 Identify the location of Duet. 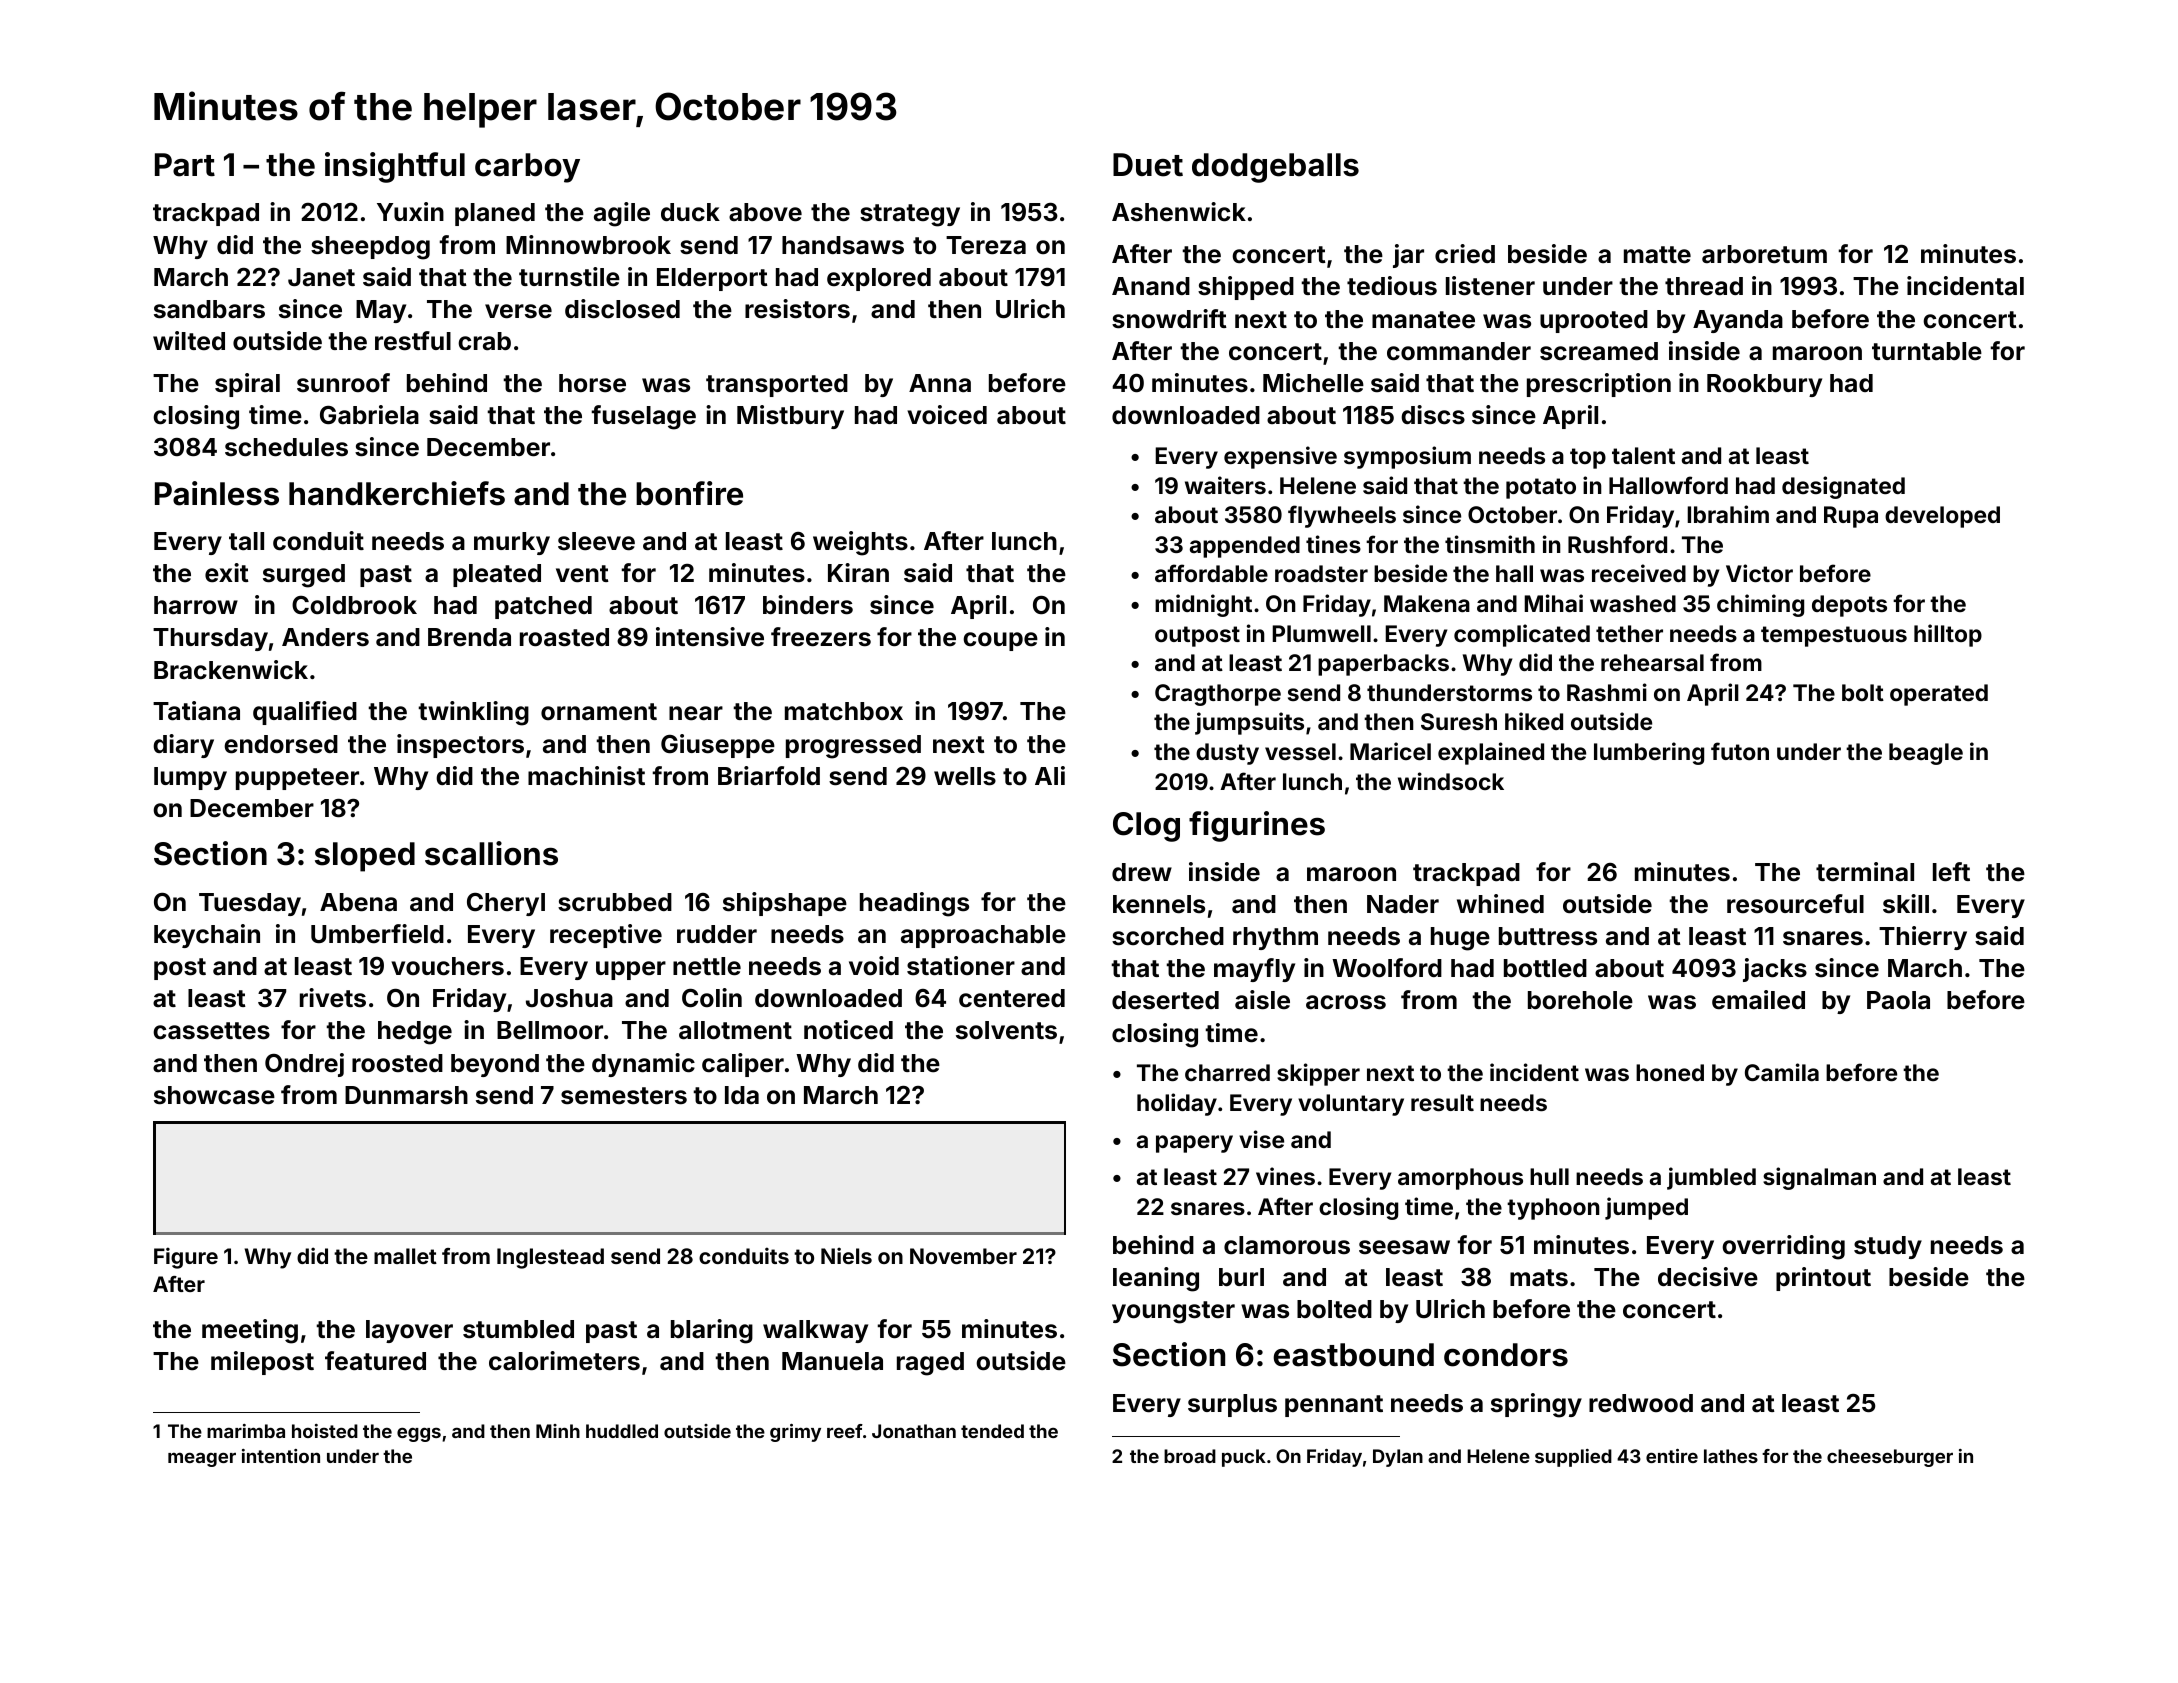
(1148, 165).
